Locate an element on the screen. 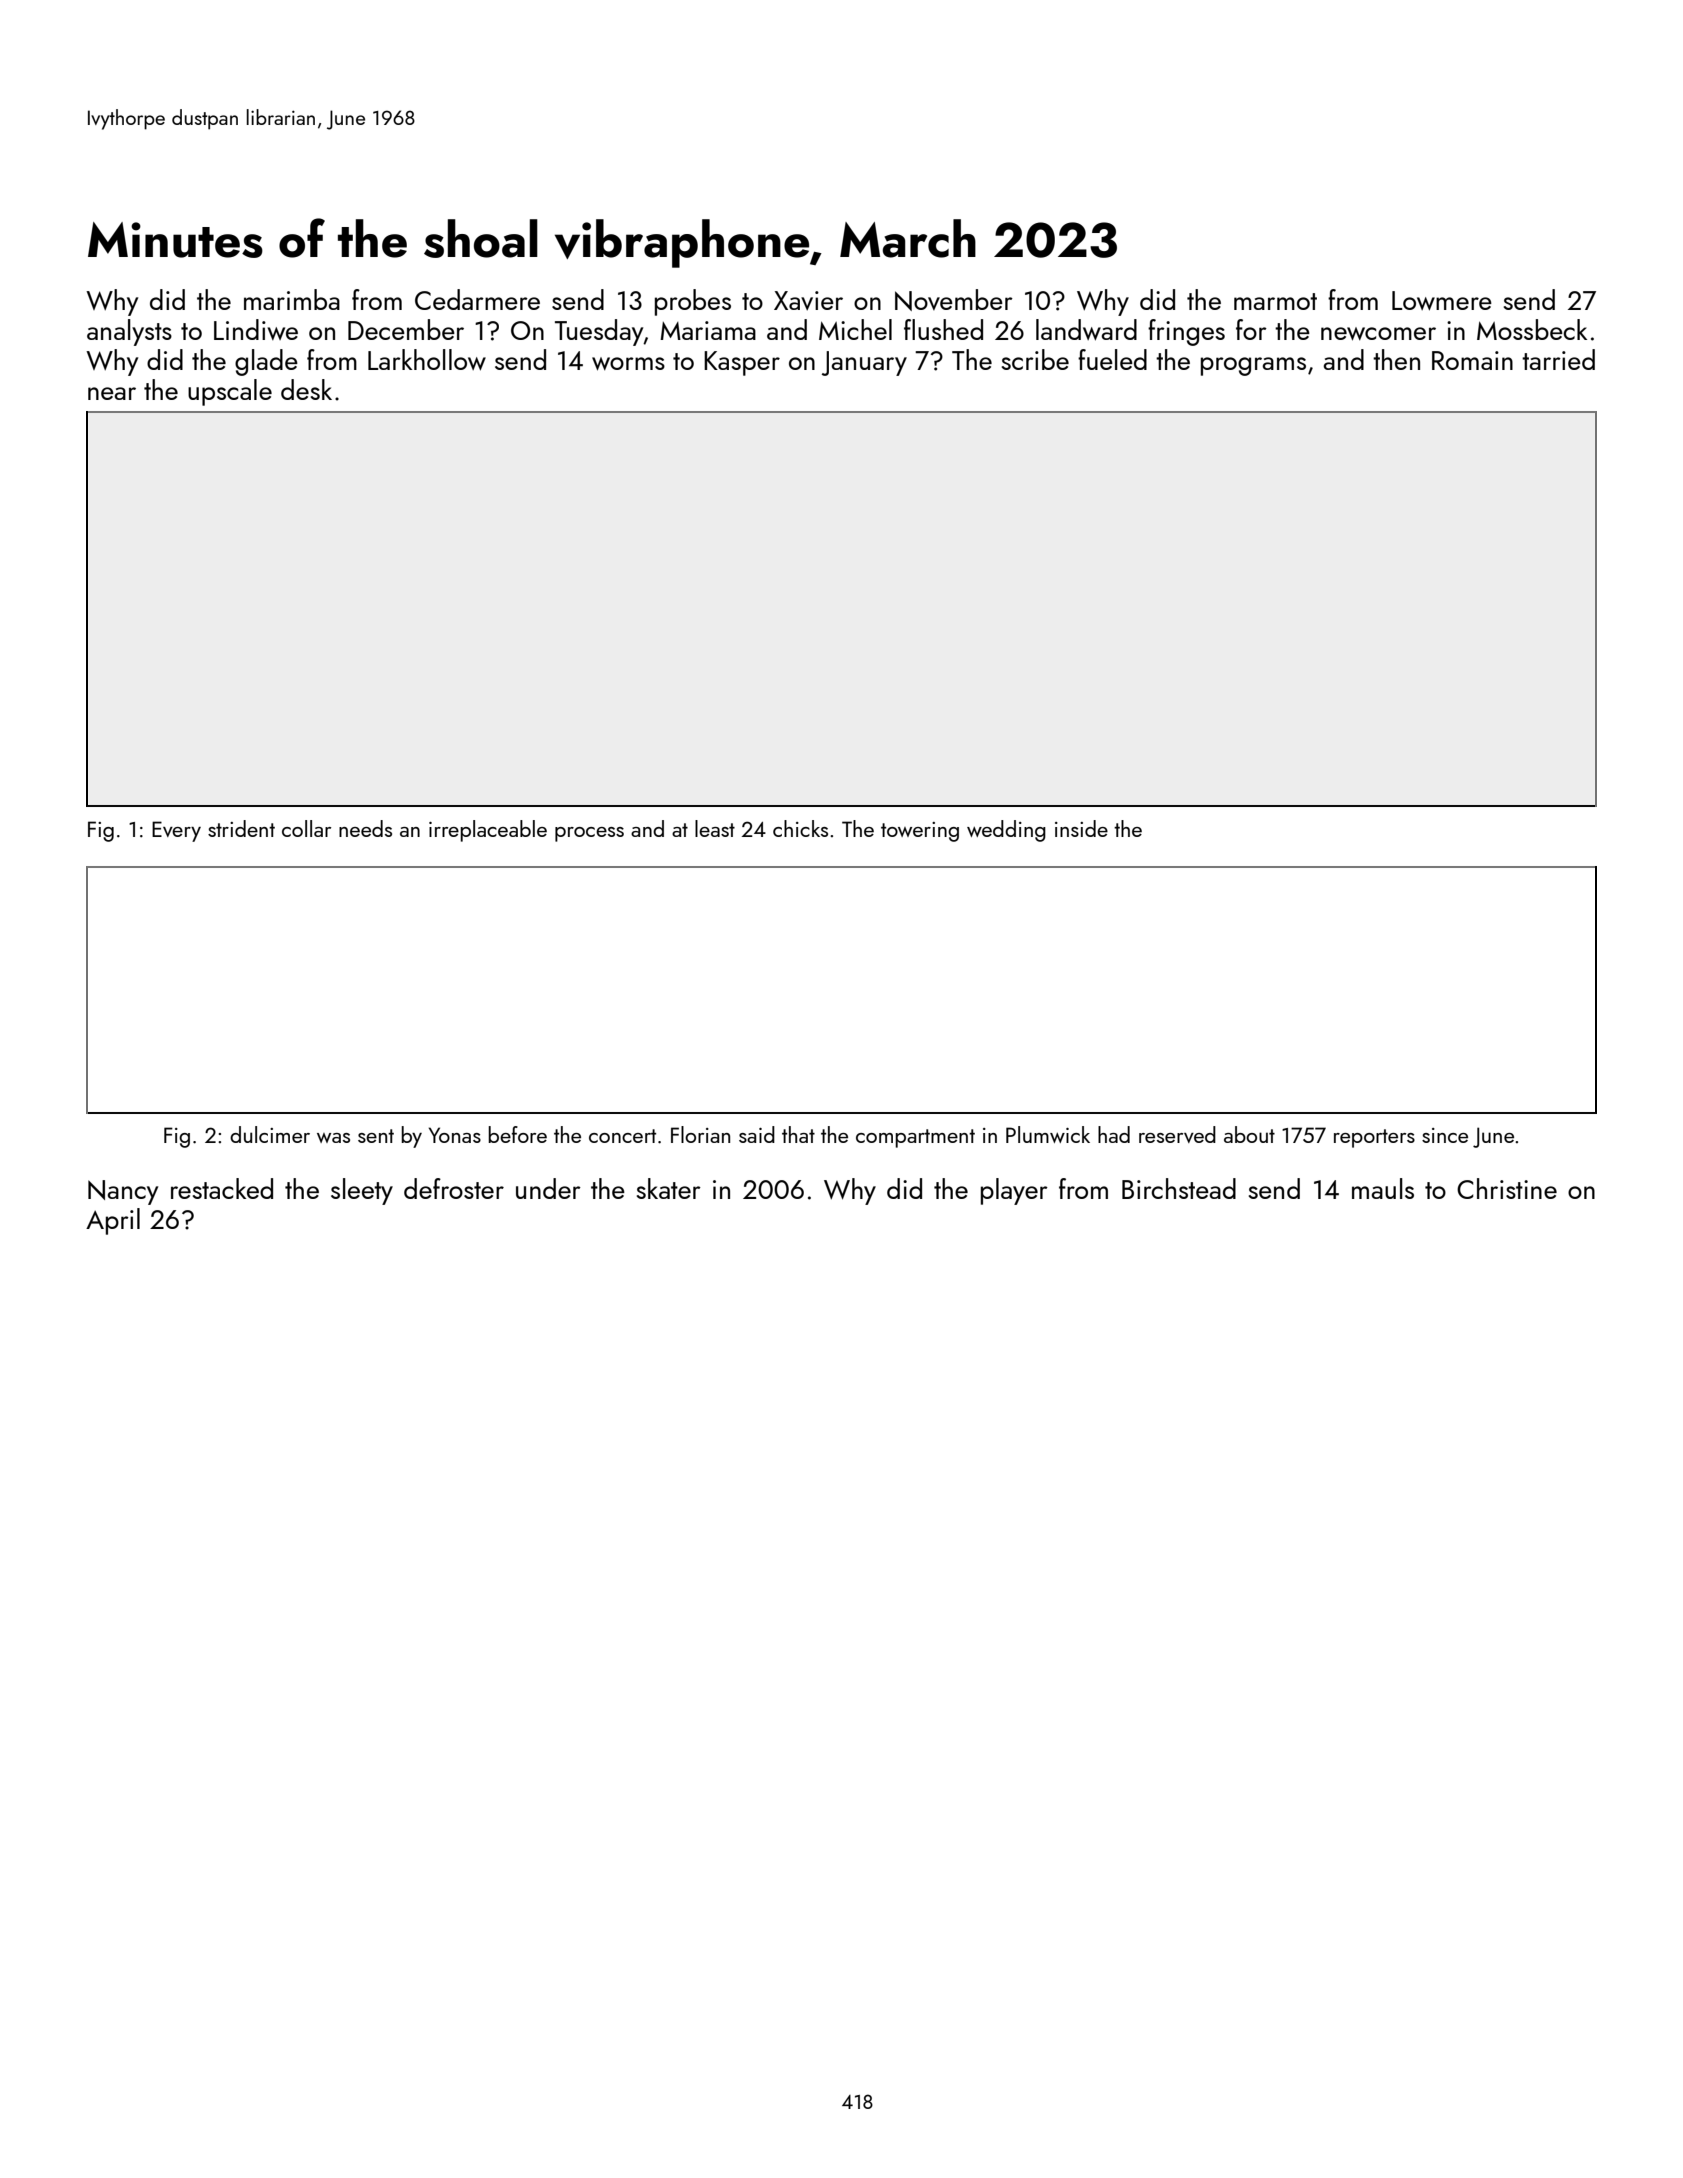  near is located at coordinates (112, 393).
